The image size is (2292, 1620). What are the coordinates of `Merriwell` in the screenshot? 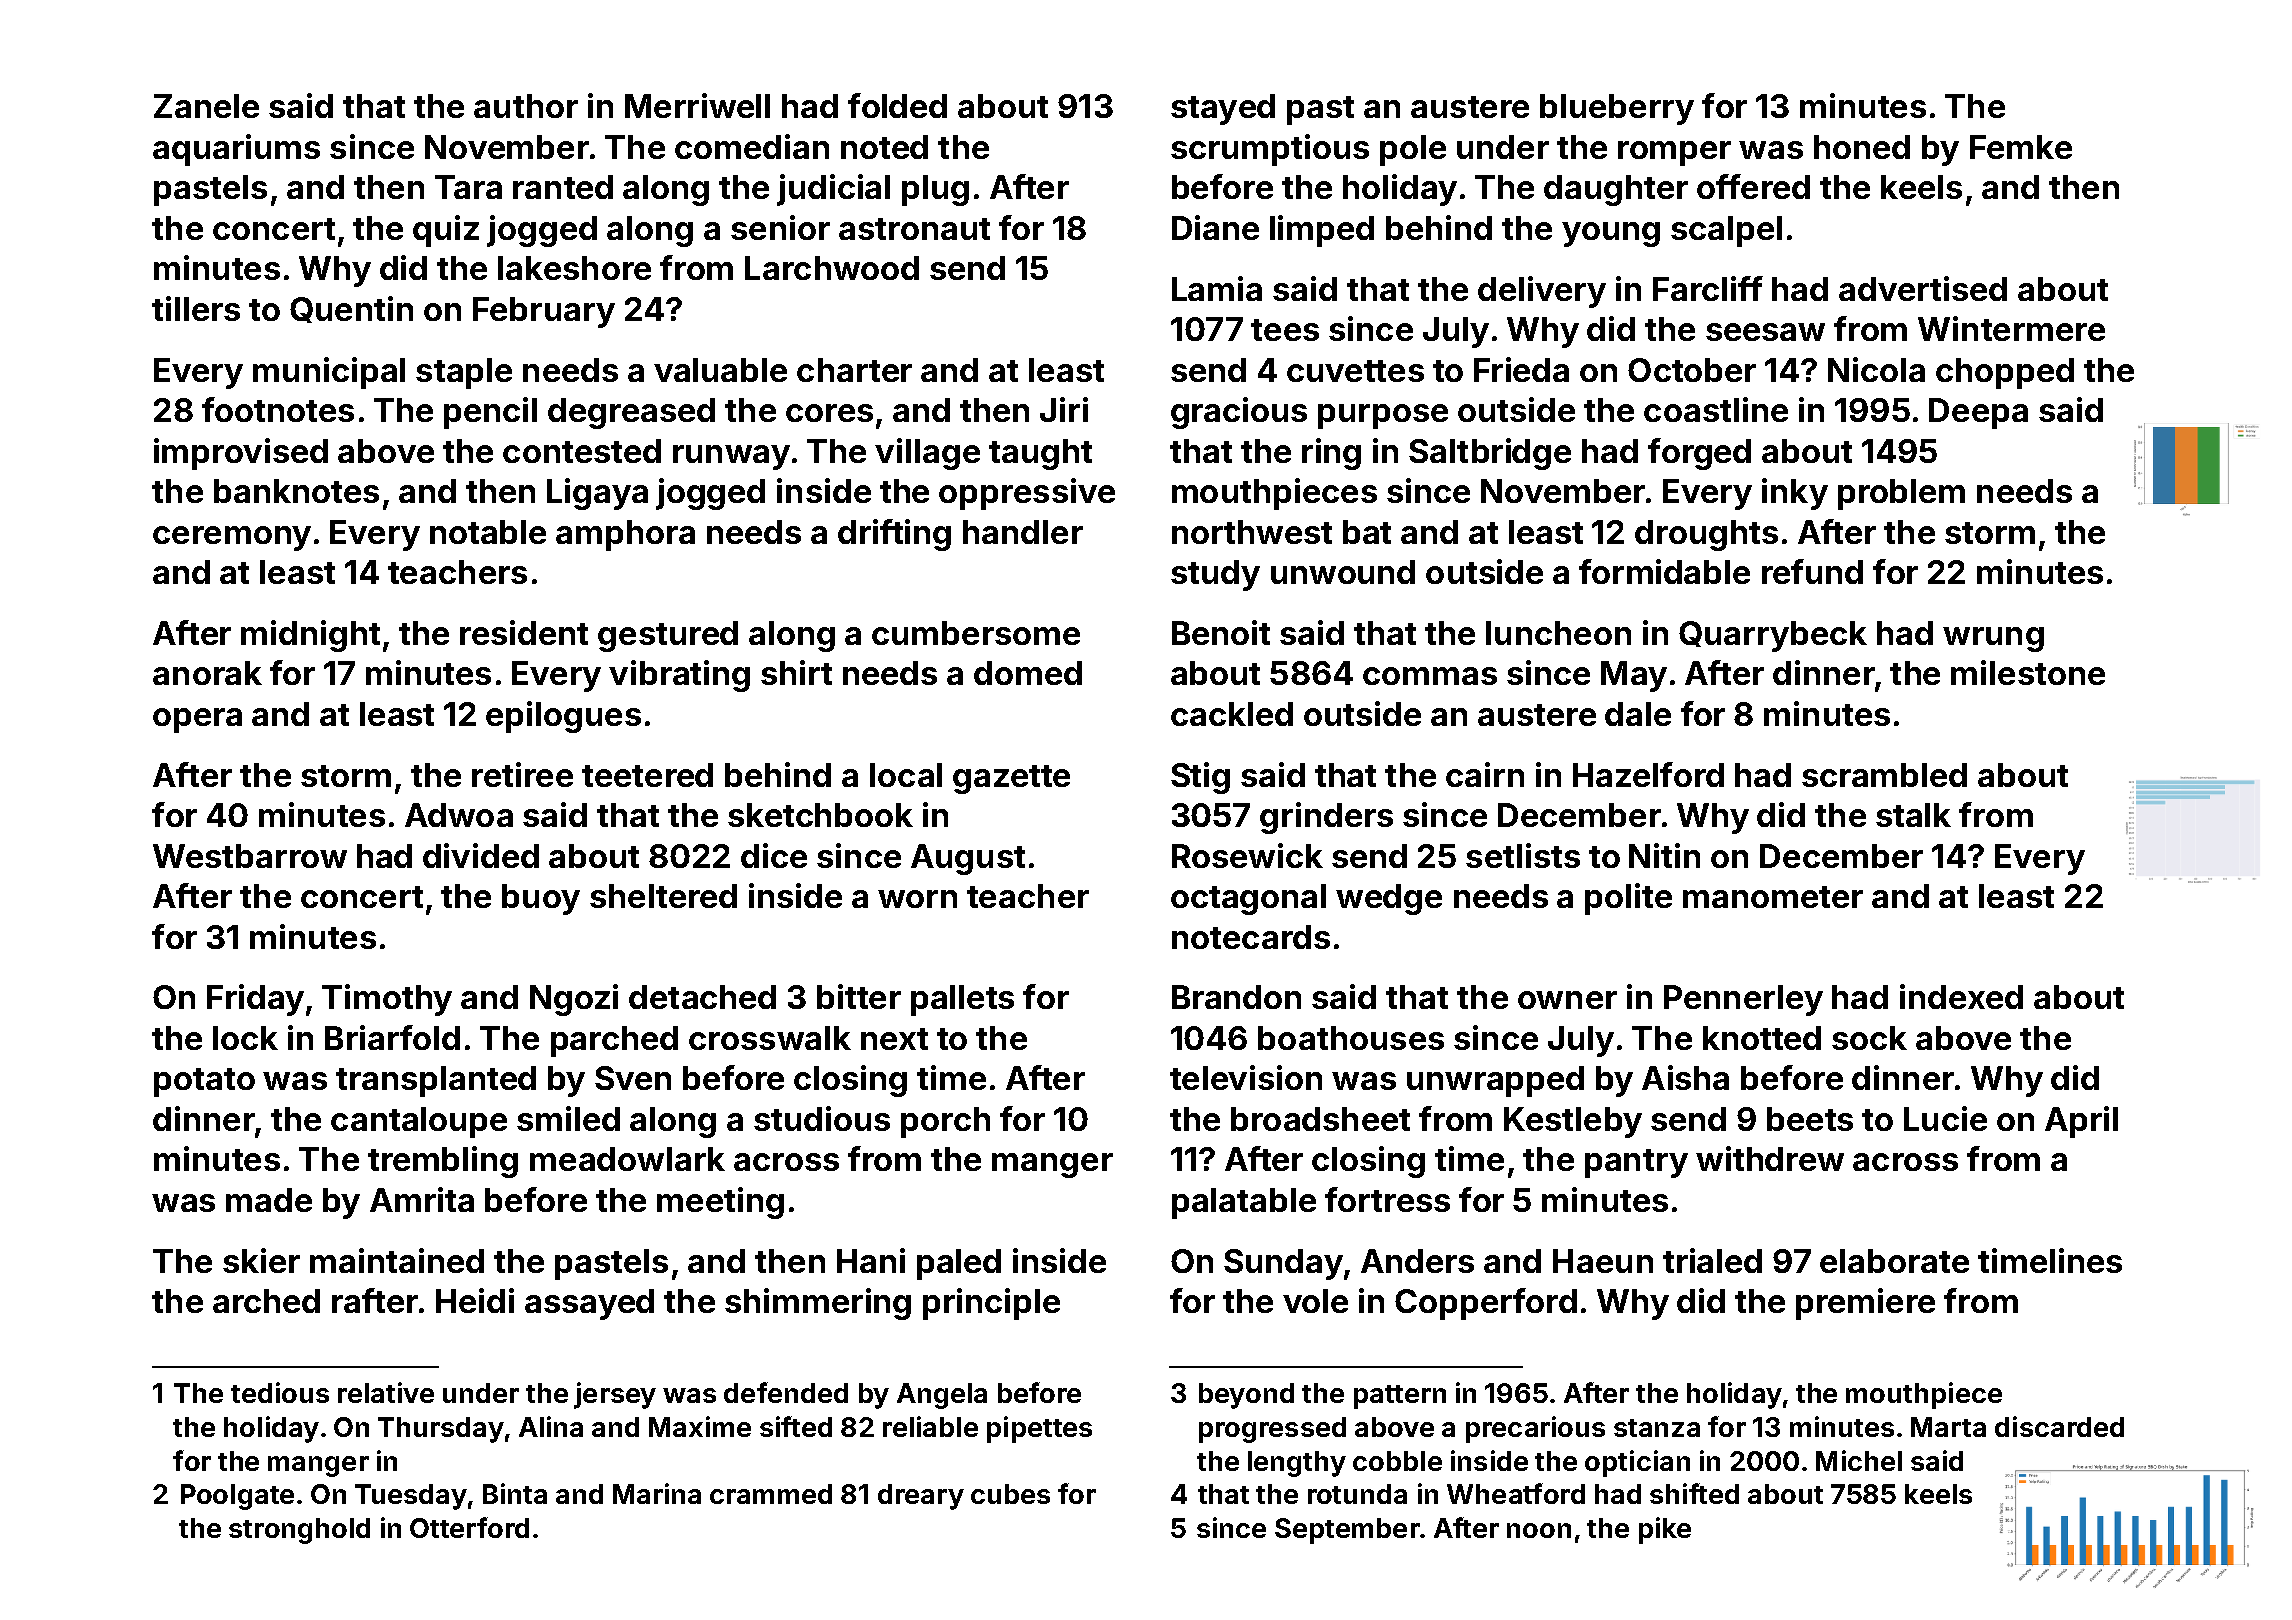 It's located at (697, 105).
